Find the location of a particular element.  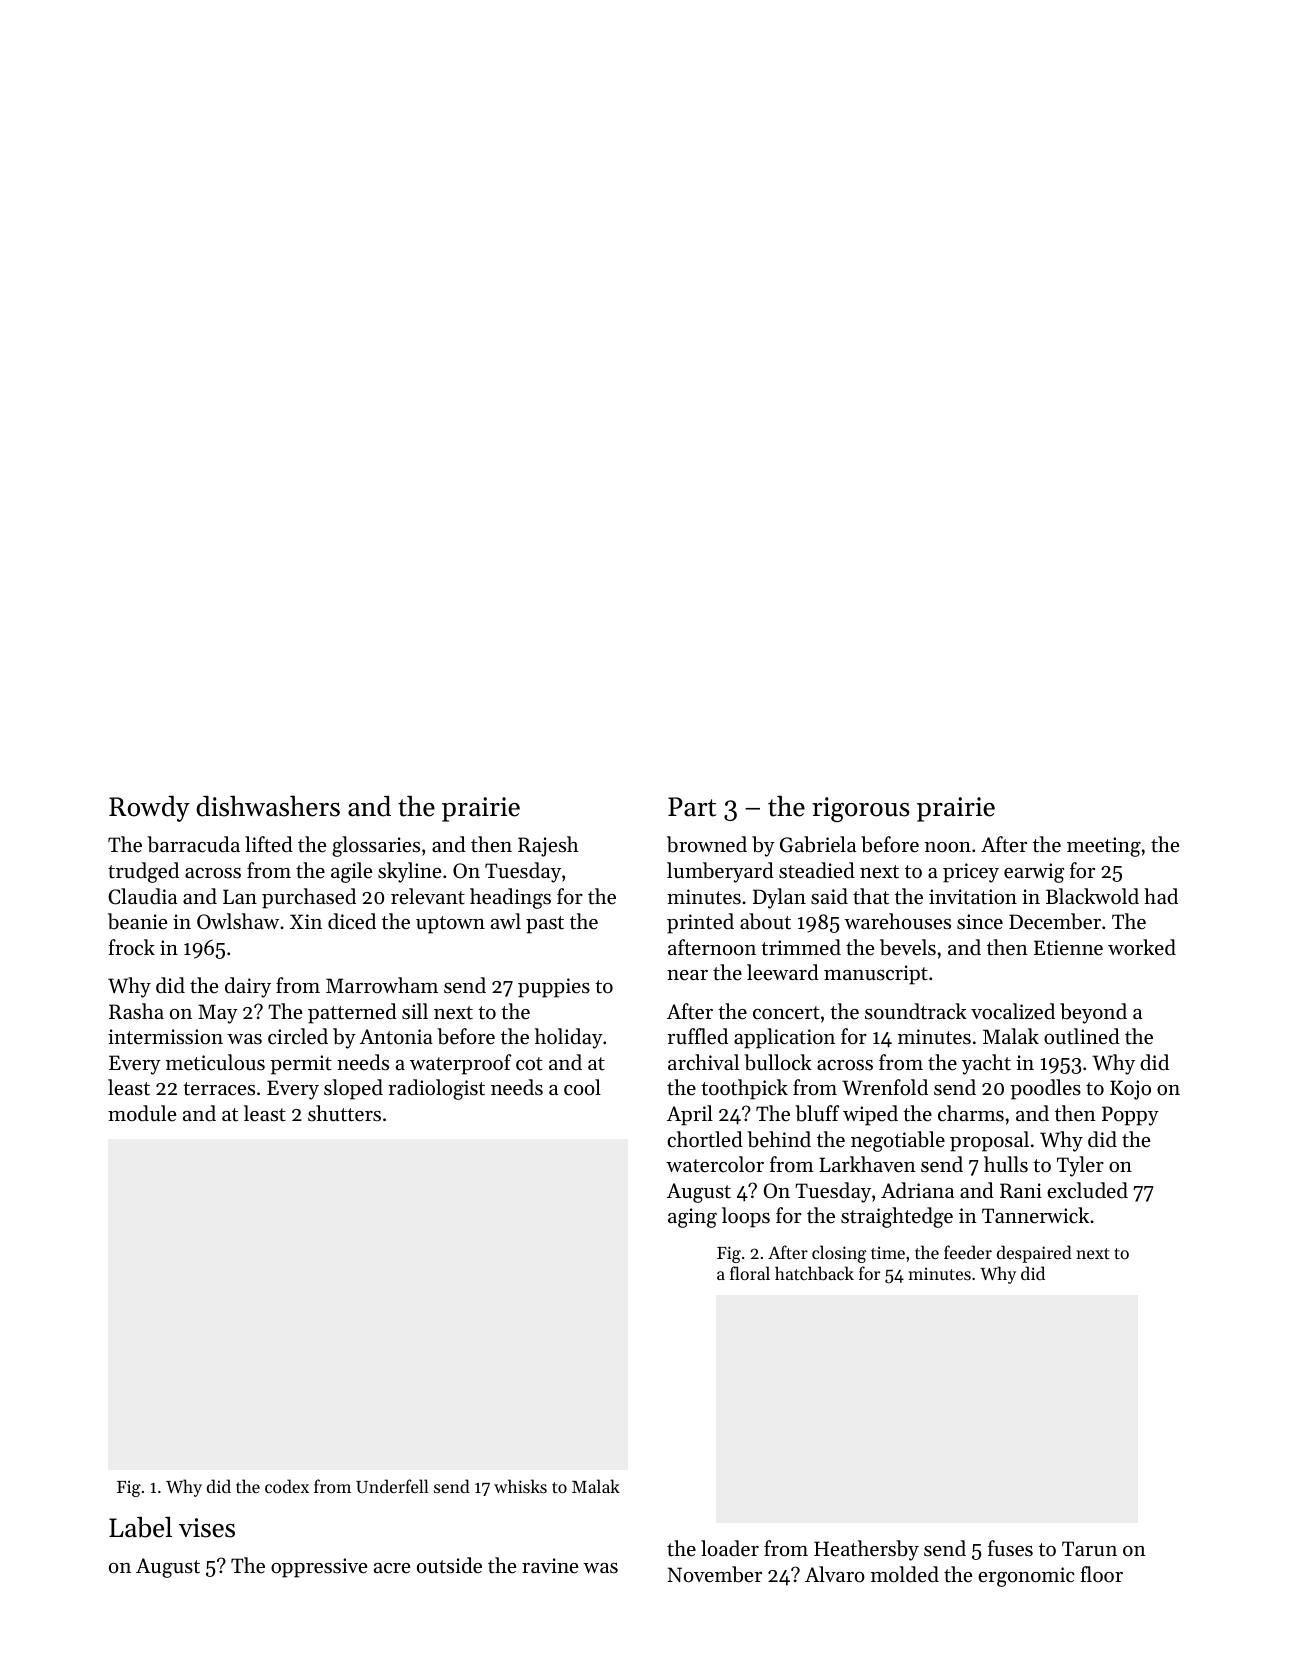

Wrenfold is located at coordinates (885, 1087).
